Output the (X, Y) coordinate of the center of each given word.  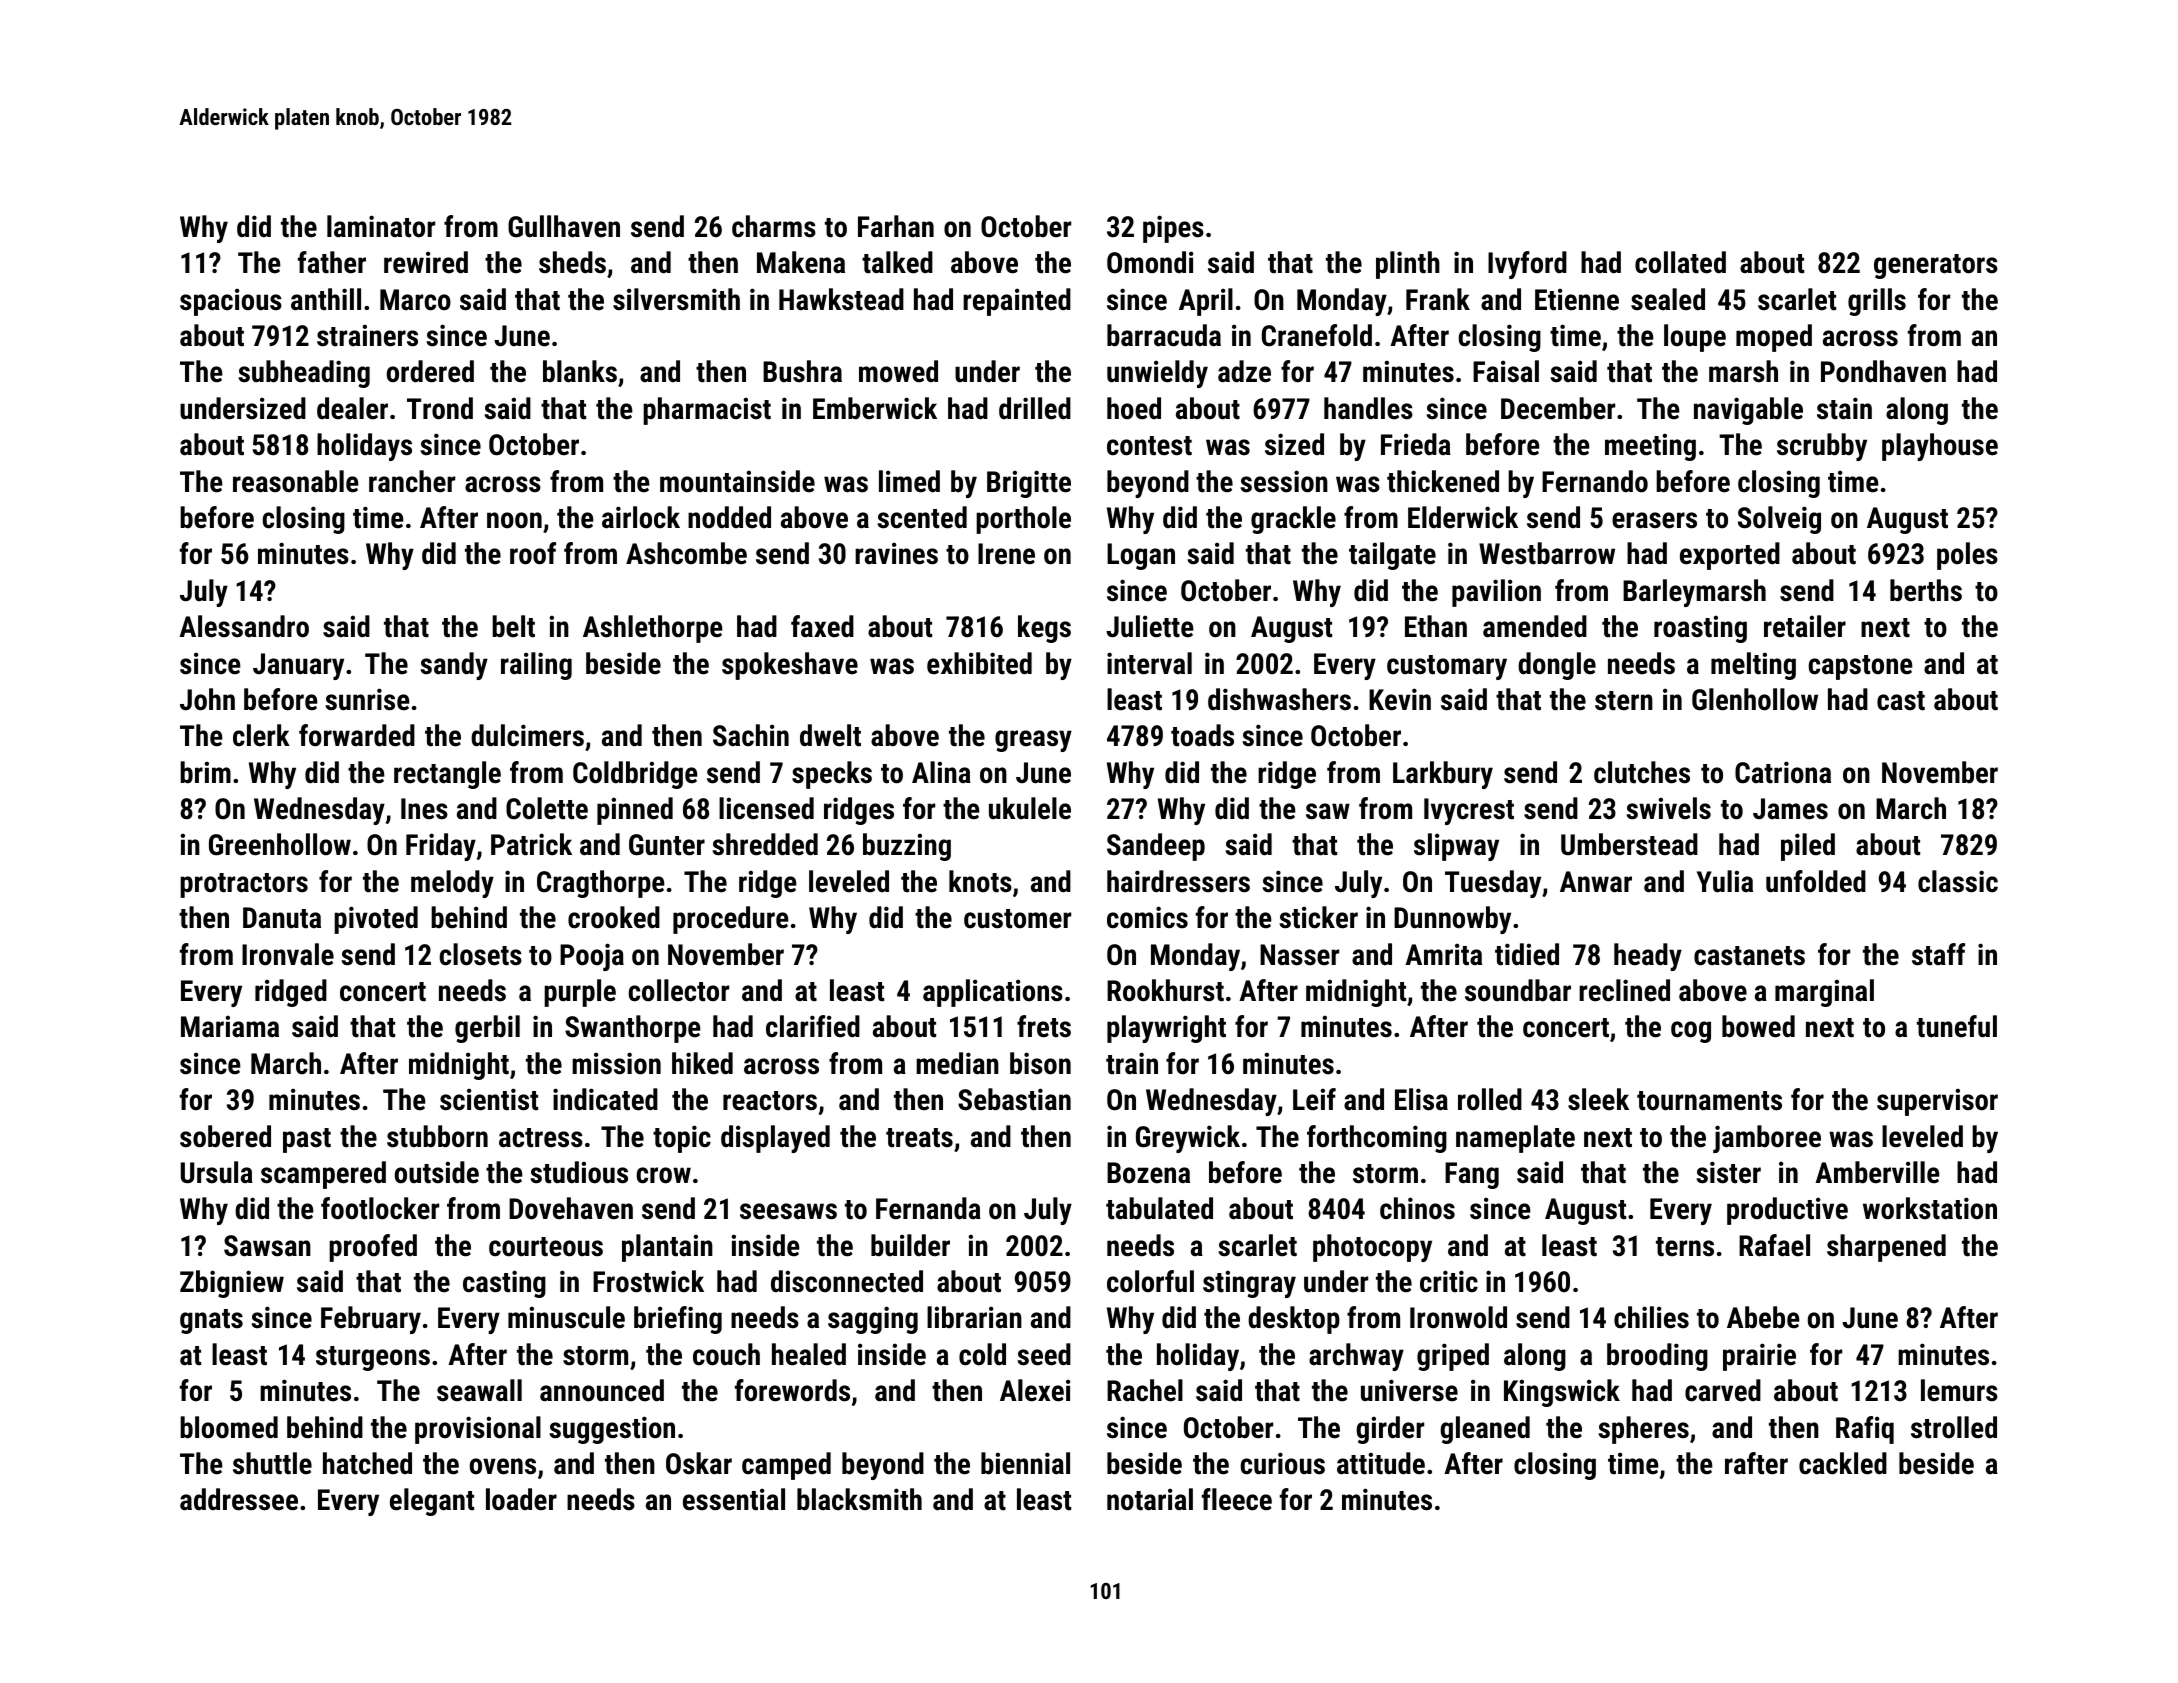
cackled (1843, 1463)
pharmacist (707, 411)
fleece (1237, 1499)
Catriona (1783, 772)
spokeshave (790, 666)
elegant (432, 1502)
